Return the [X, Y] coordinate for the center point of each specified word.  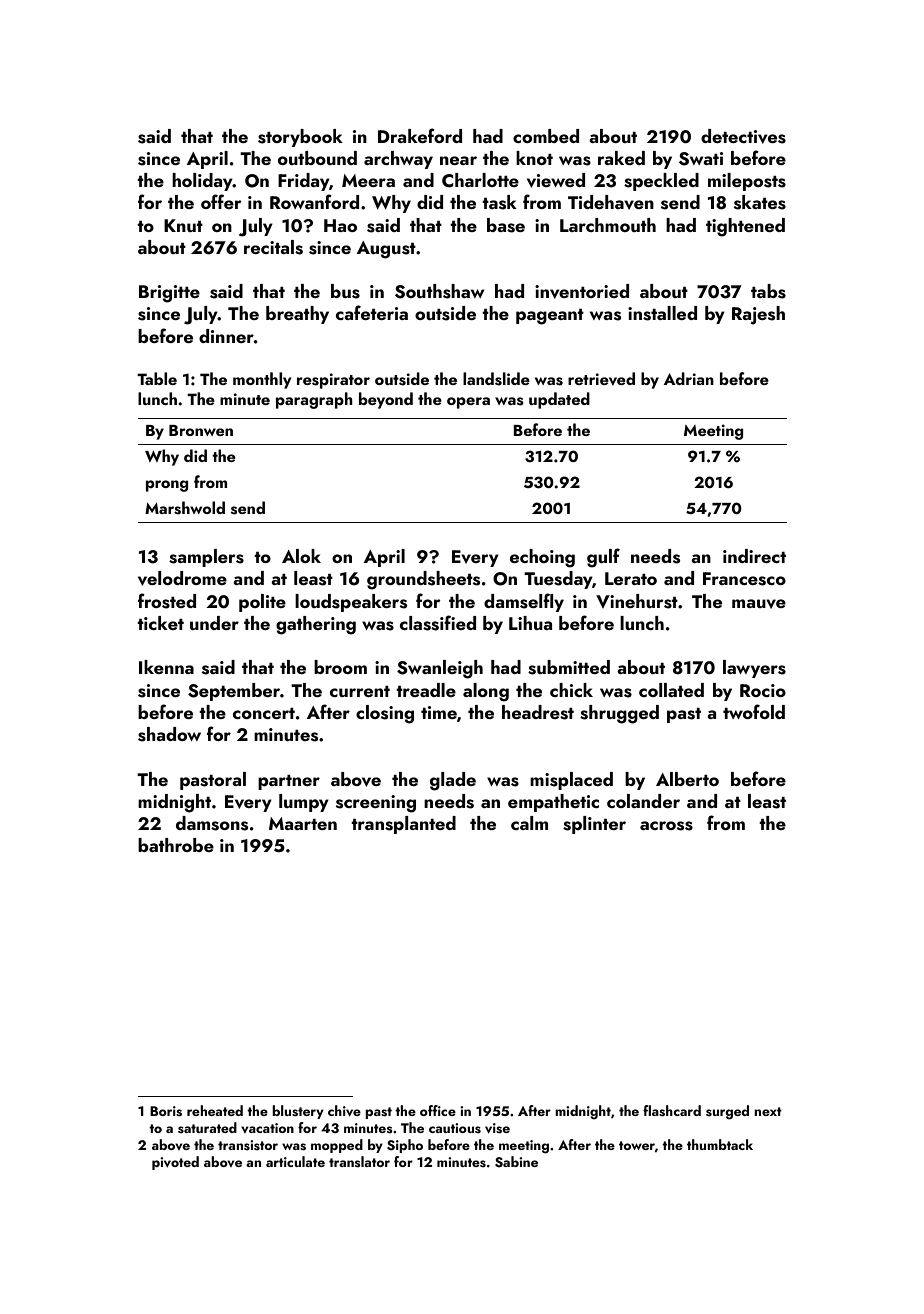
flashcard [672, 1111]
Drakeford [420, 135]
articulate [295, 1161]
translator [359, 1161]
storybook [300, 138]
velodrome [182, 578]
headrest [538, 712]
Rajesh [758, 315]
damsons [212, 823]
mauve [759, 604]
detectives [743, 136]
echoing [542, 558]
